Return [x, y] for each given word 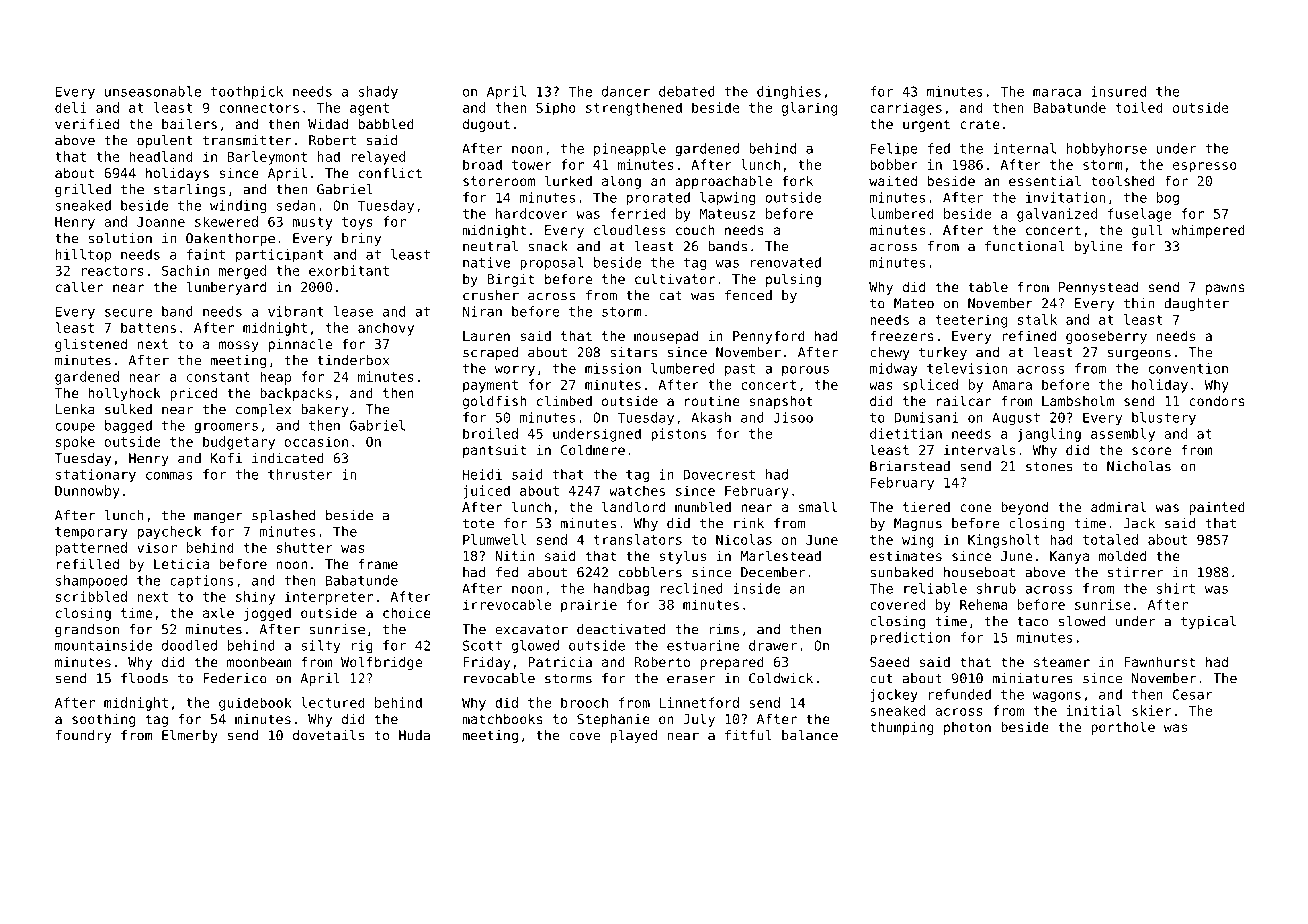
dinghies [789, 93]
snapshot [781, 402]
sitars [633, 352]
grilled [83, 190]
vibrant [296, 311]
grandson [87, 630]
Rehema [984, 604]
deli [71, 107]
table [988, 286]
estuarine [703, 645]
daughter [1196, 304]
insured [1118, 91]
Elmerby [190, 736]
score [1151, 451]
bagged [128, 427]
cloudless [629, 229]
